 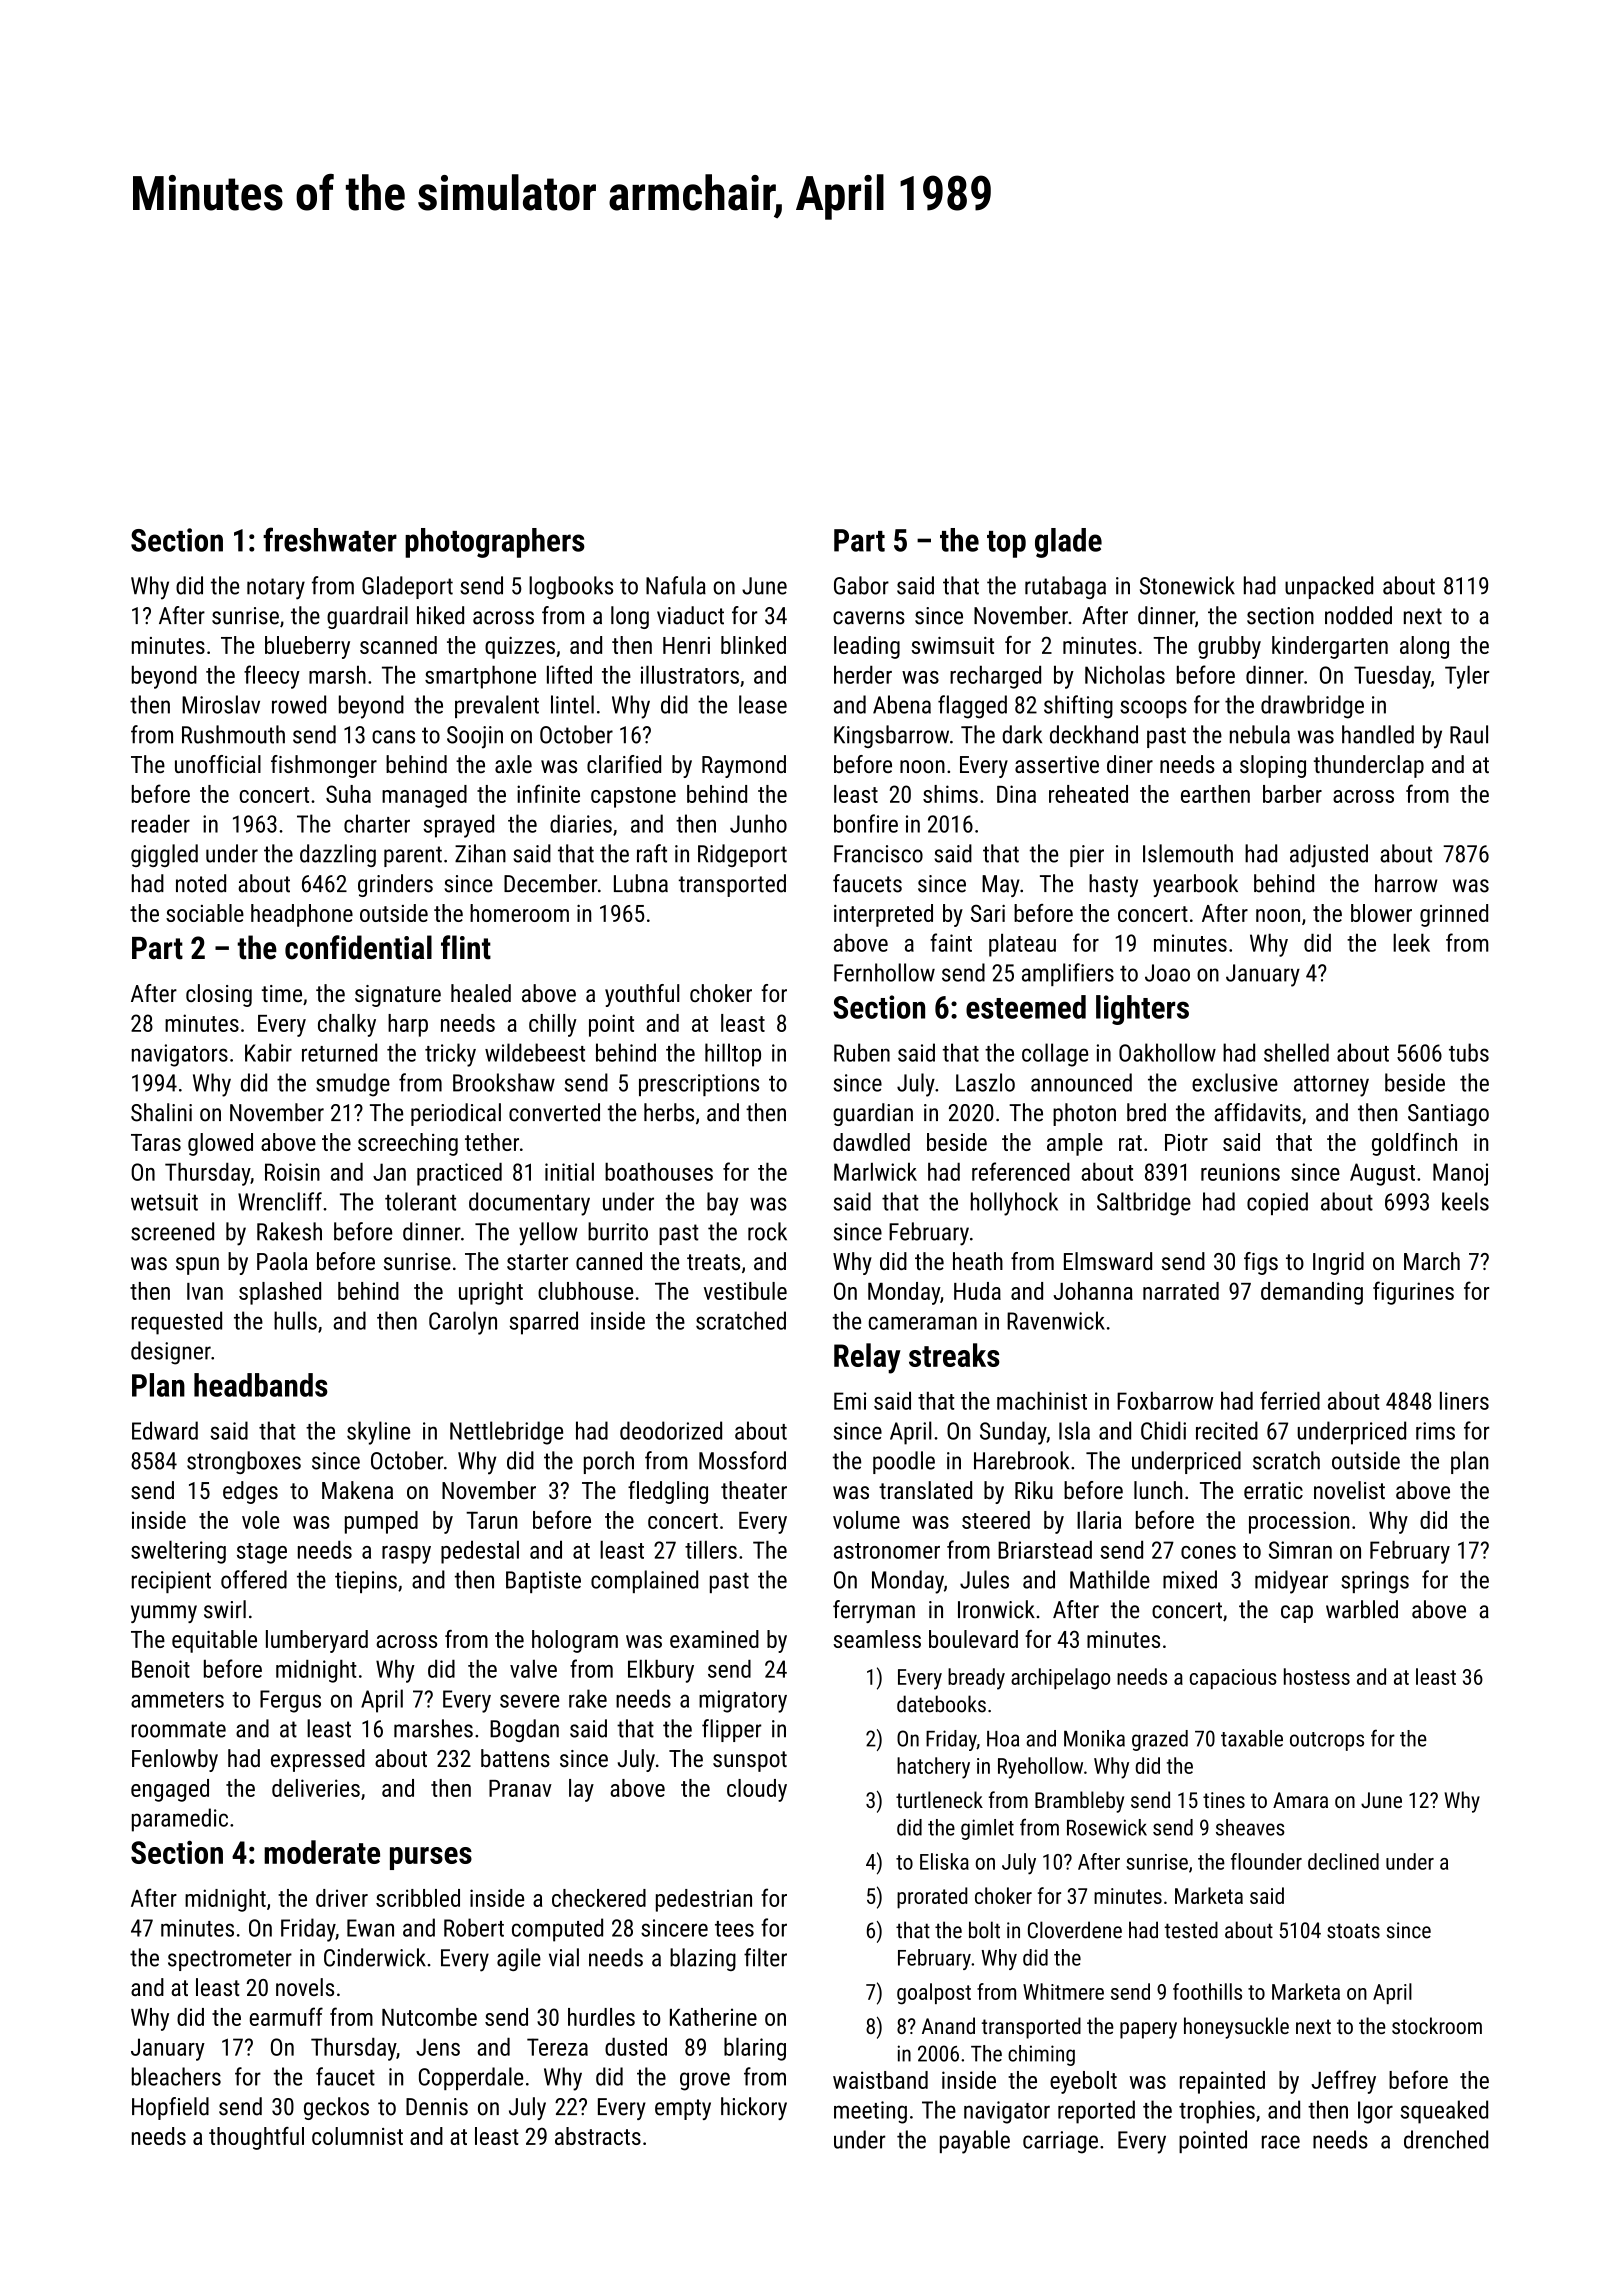 What do you see at coordinates (866, 1520) in the screenshot?
I see `volume` at bounding box center [866, 1520].
